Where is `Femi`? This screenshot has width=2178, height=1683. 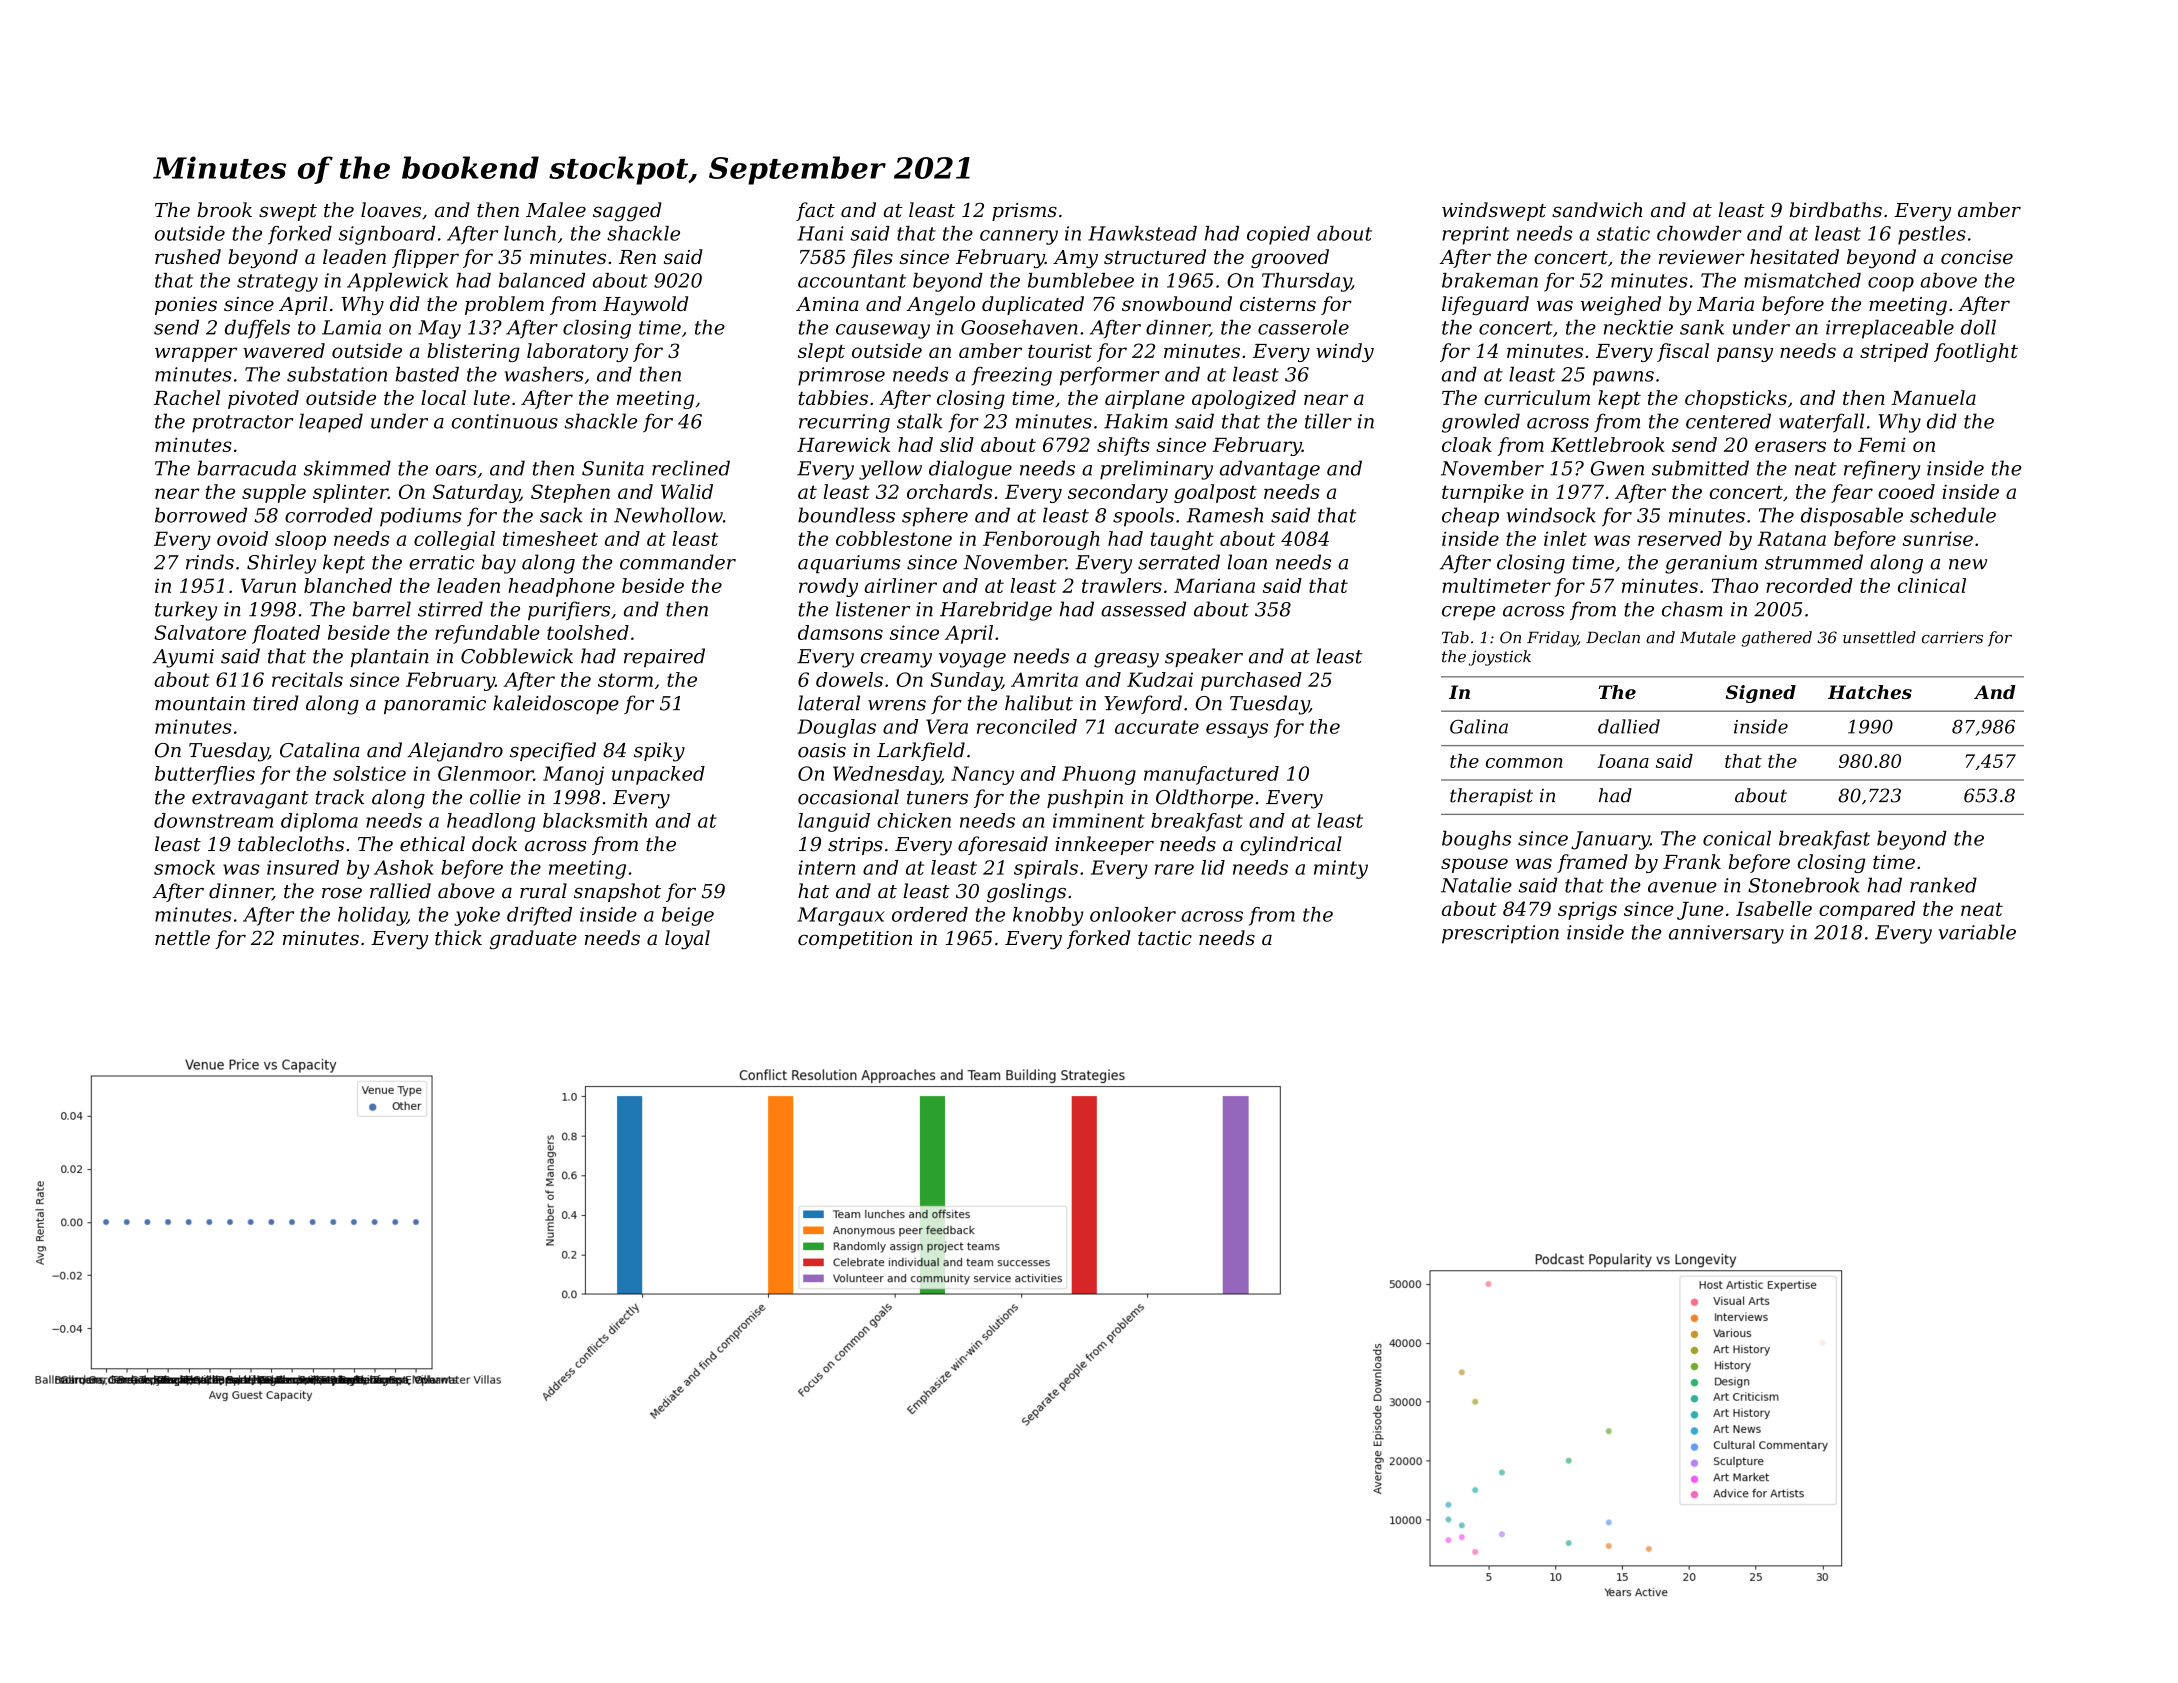 Femi is located at coordinates (1882, 444).
